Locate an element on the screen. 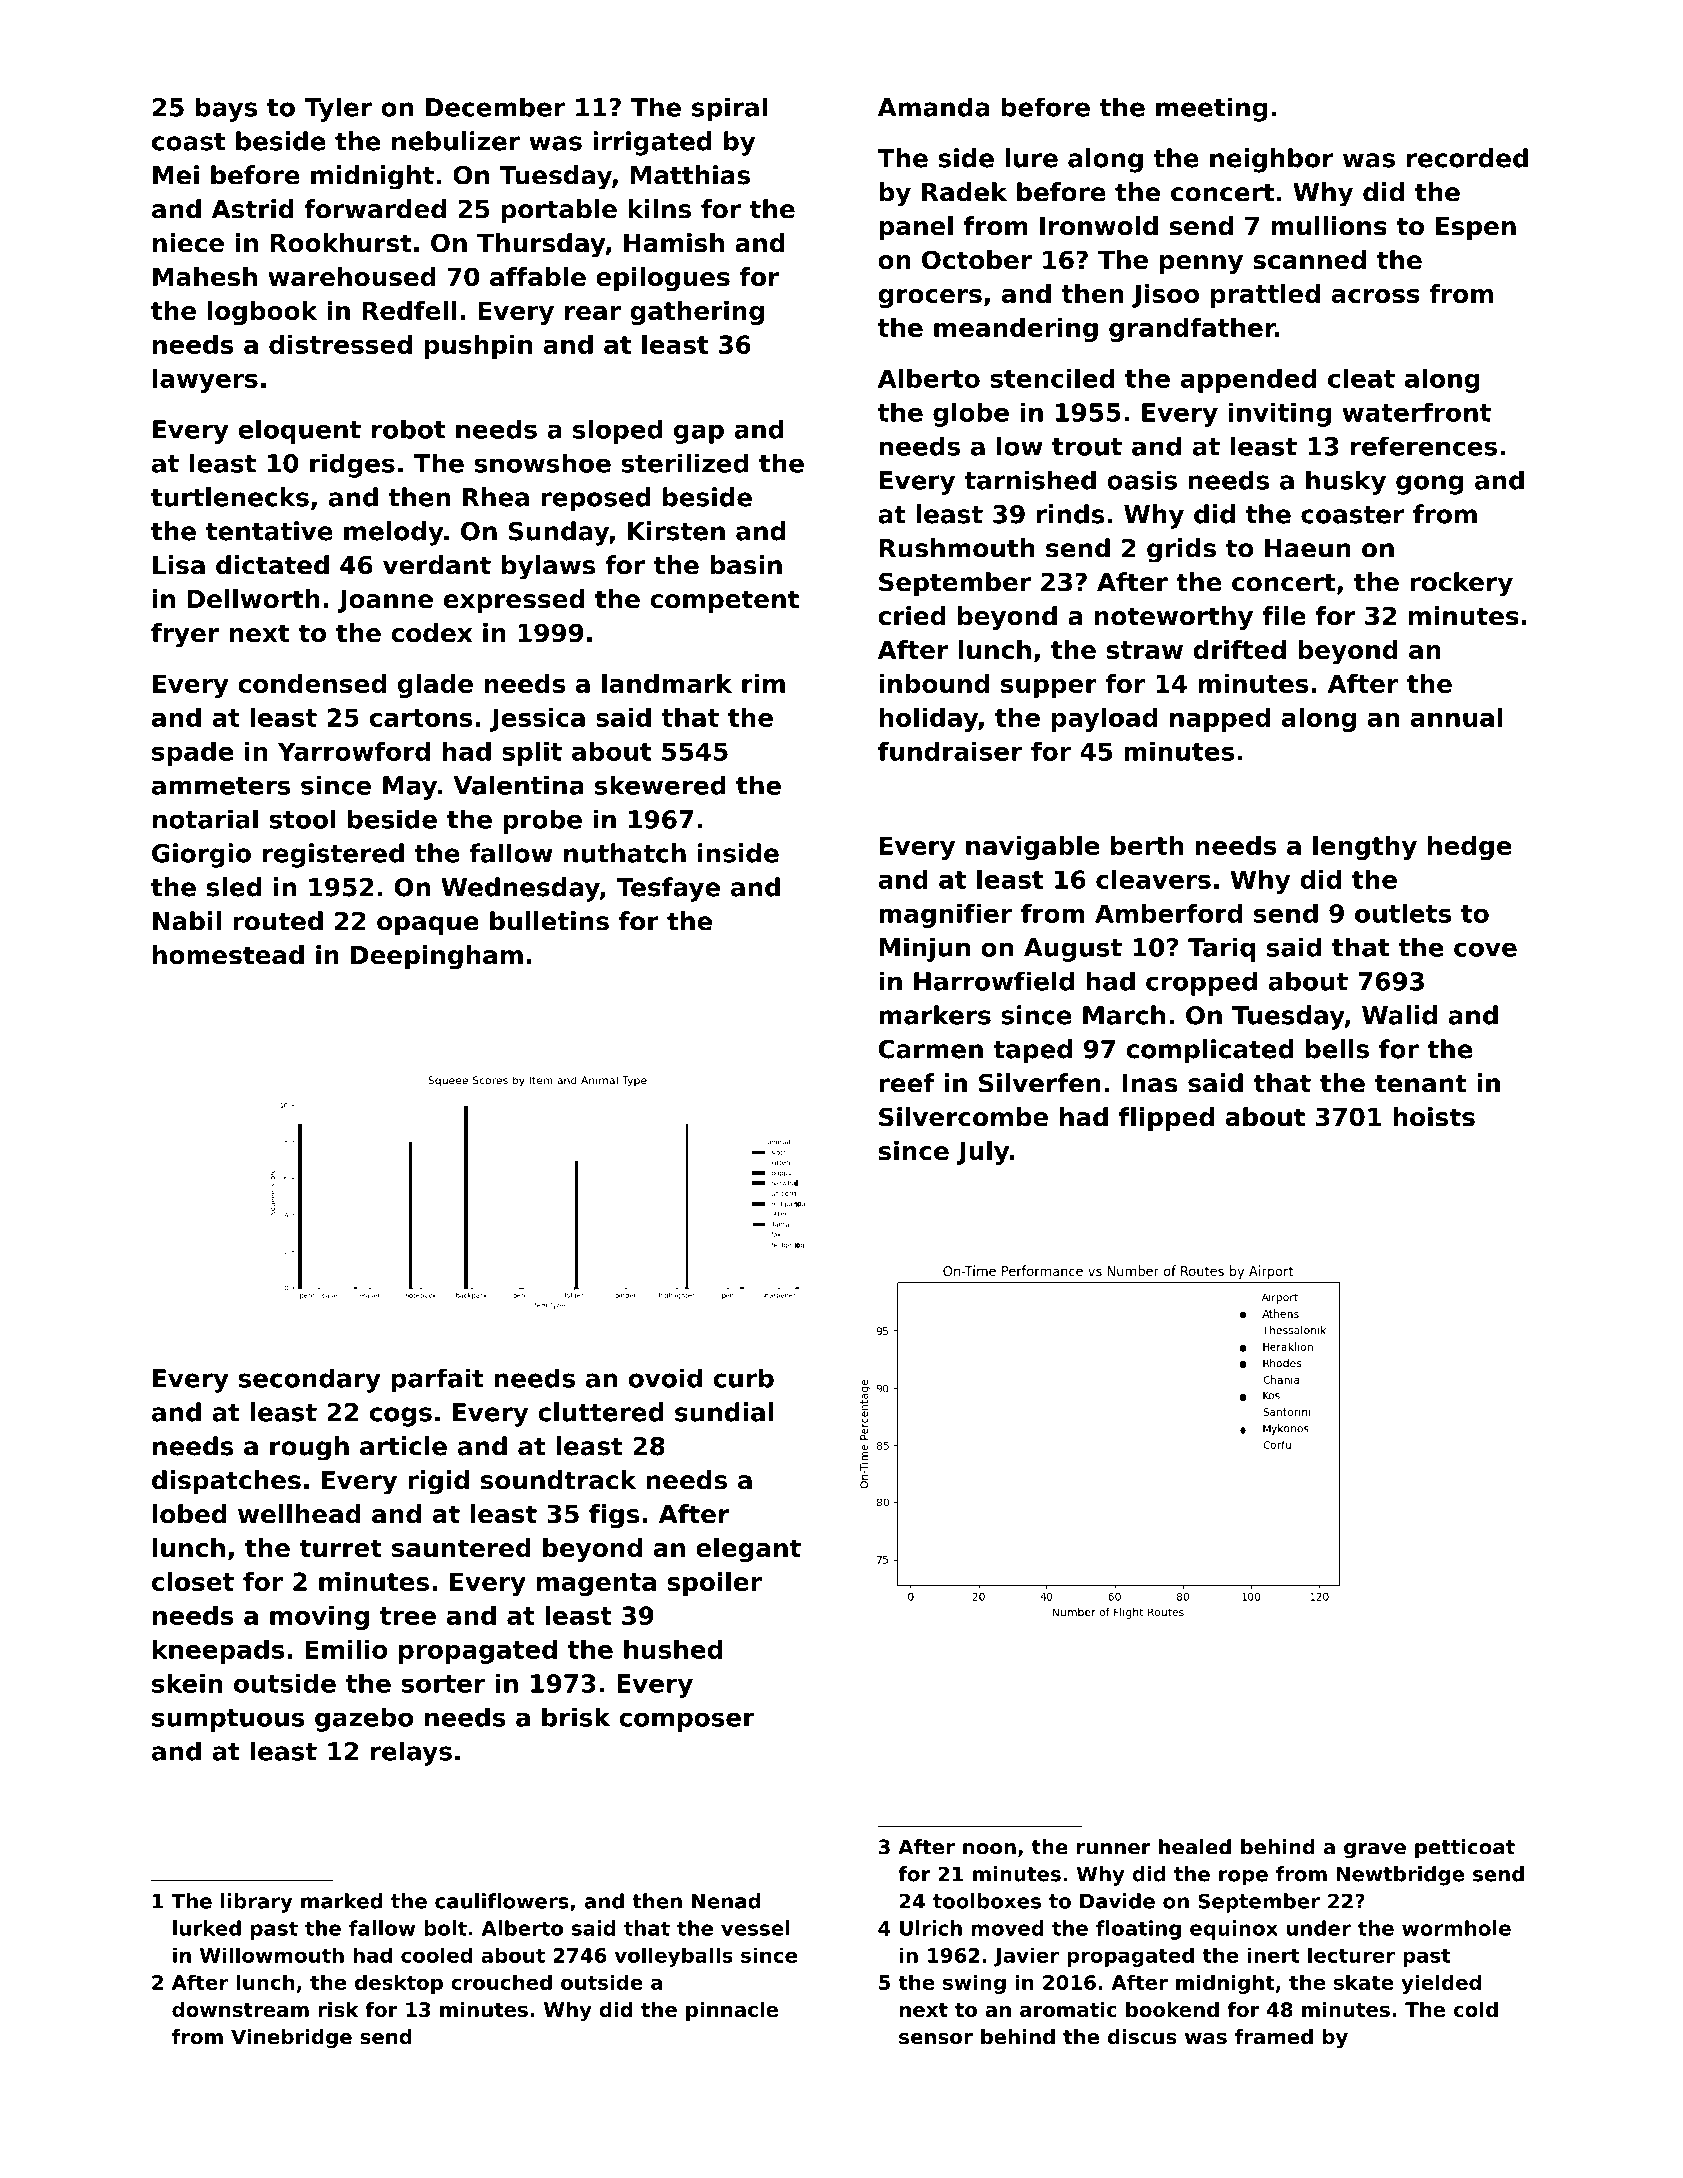  sterilized is located at coordinates (684, 463).
